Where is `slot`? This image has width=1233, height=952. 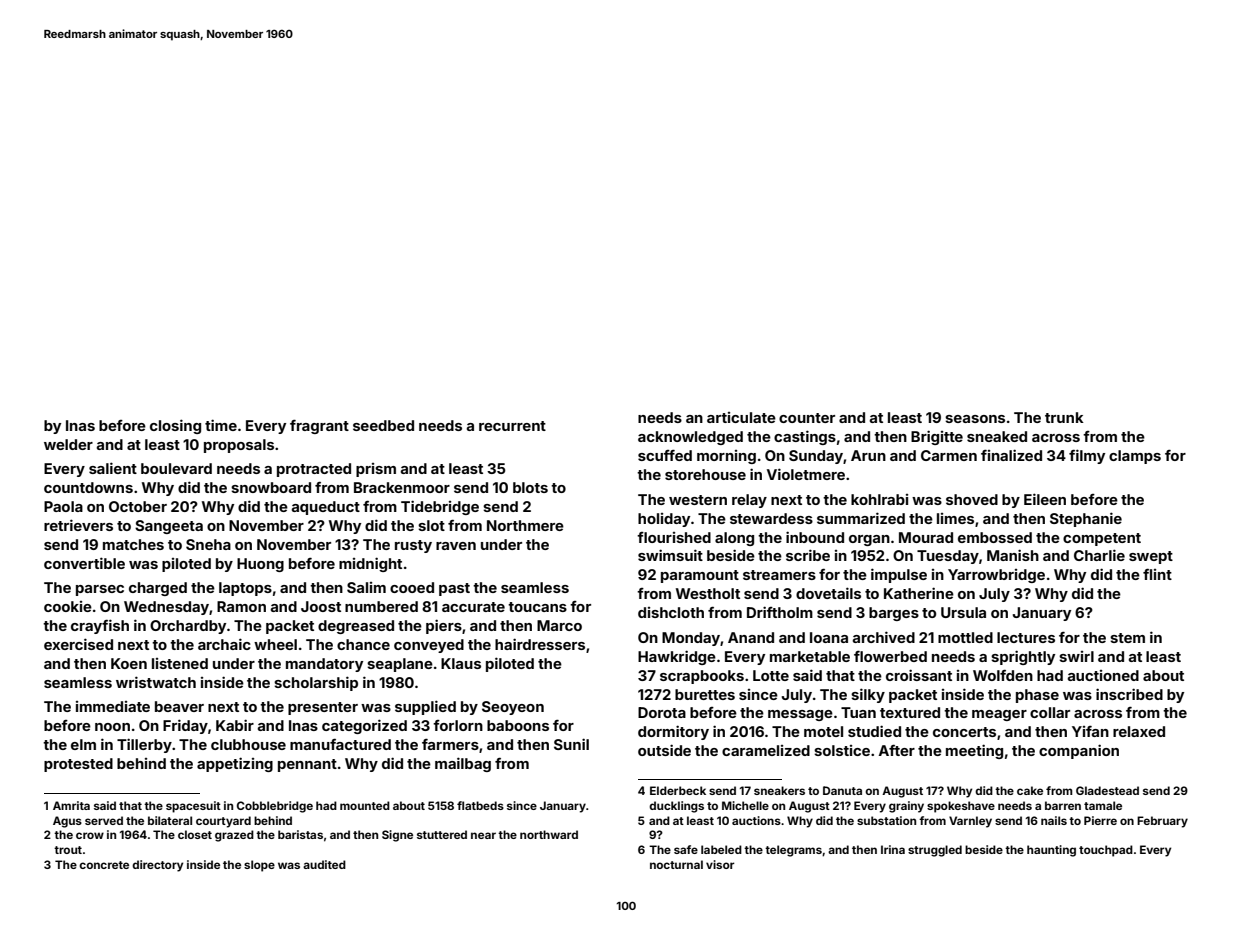 slot is located at coordinates (431, 525).
